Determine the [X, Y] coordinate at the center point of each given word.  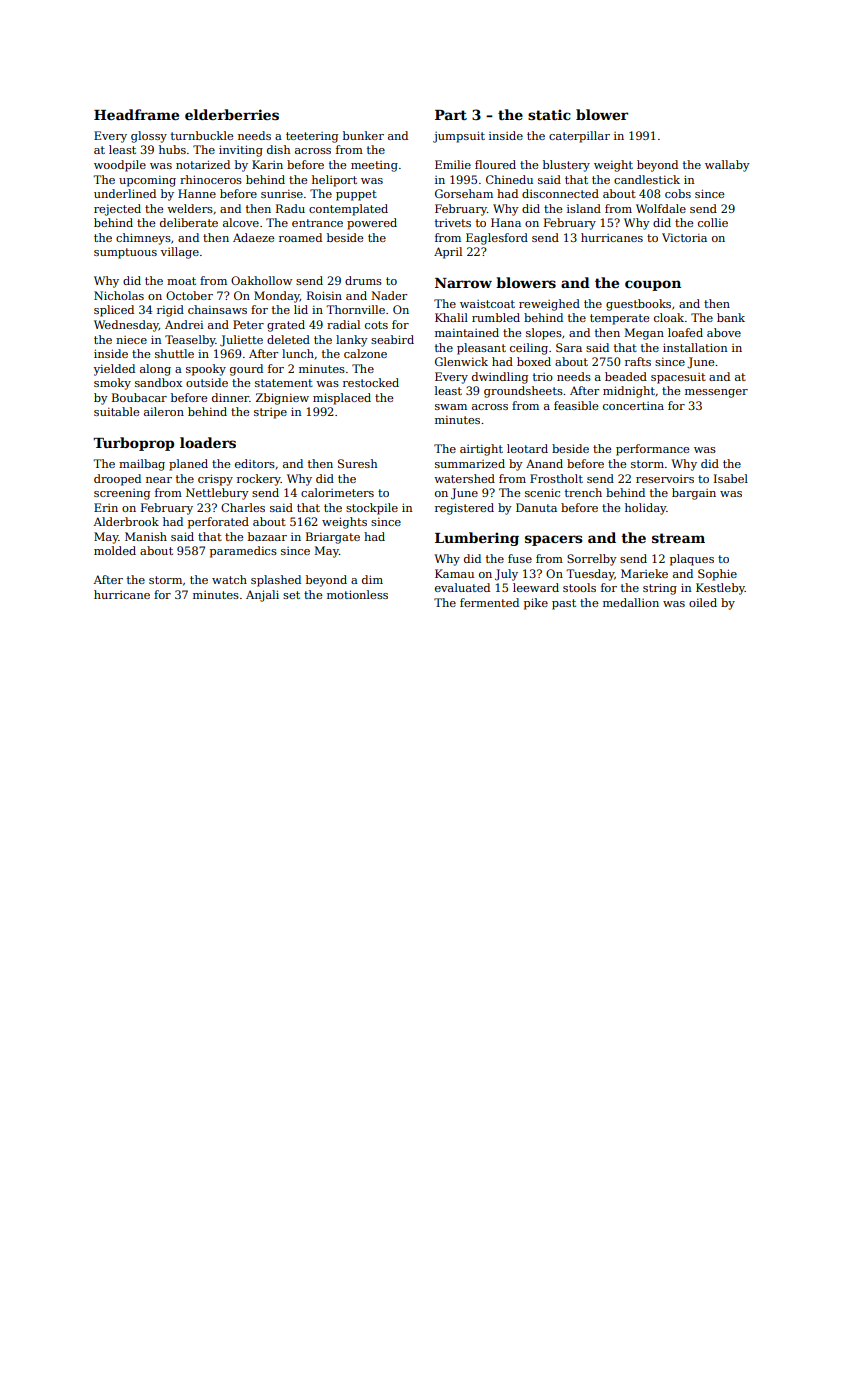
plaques [692, 560]
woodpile [120, 166]
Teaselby [190, 341]
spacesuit [678, 378]
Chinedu [509, 179]
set [291, 595]
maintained [467, 332]
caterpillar [579, 137]
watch [229, 579]
